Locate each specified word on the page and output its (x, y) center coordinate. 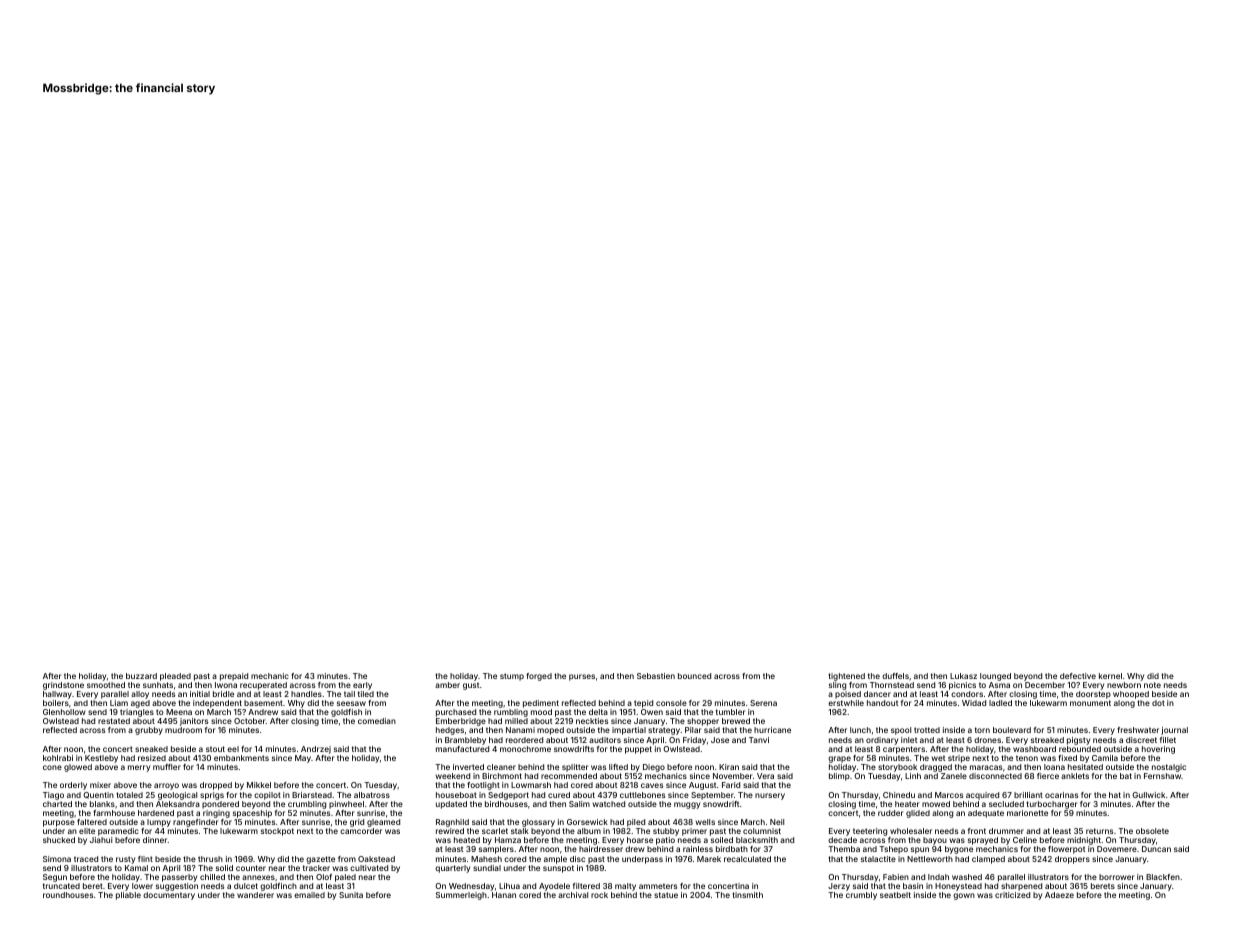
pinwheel (346, 805)
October (250, 721)
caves (652, 785)
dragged (936, 768)
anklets (1075, 776)
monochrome (525, 749)
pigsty (1078, 741)
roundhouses (68, 895)
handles (306, 694)
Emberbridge (461, 722)
